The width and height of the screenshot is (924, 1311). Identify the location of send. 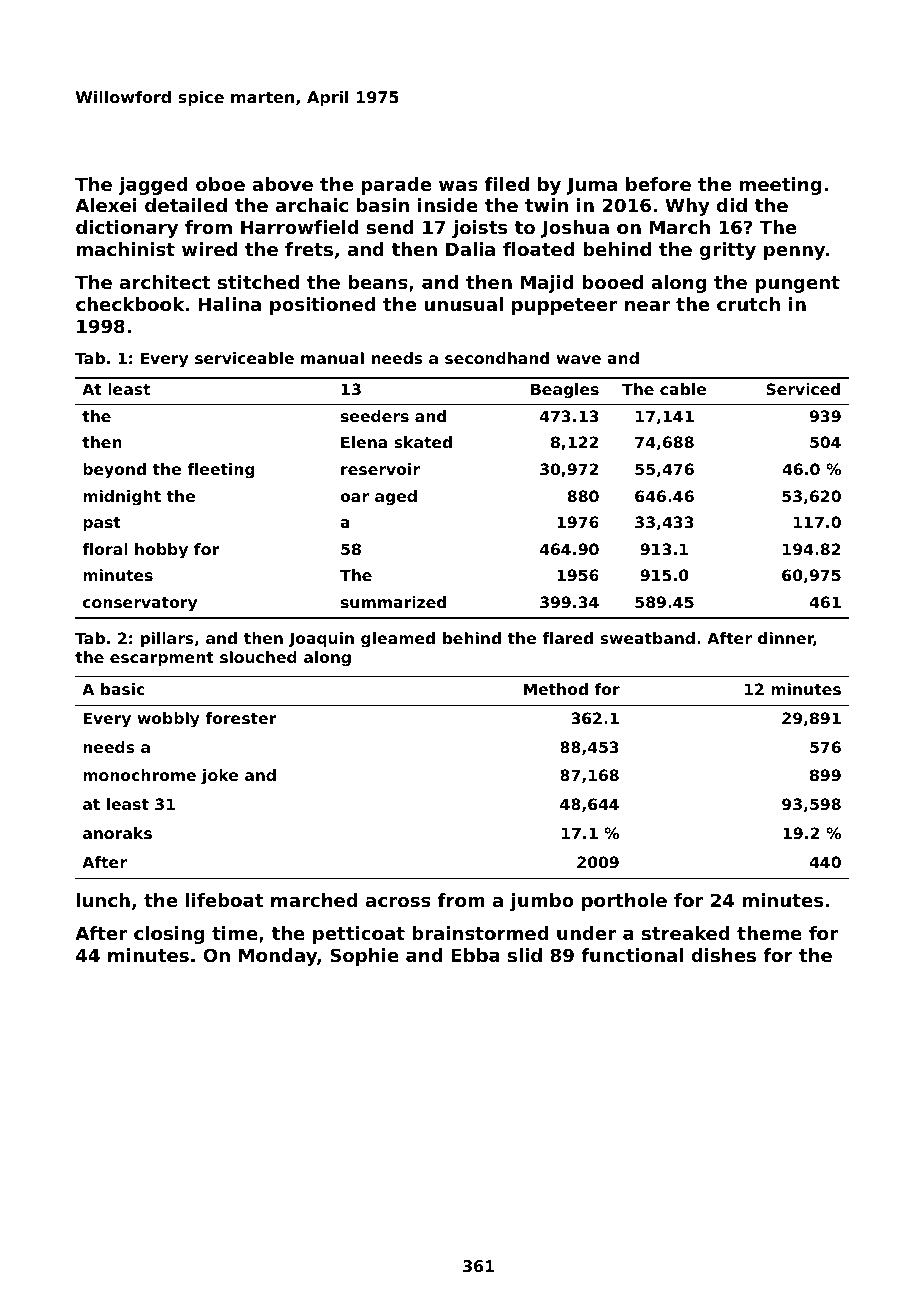
(390, 227).
